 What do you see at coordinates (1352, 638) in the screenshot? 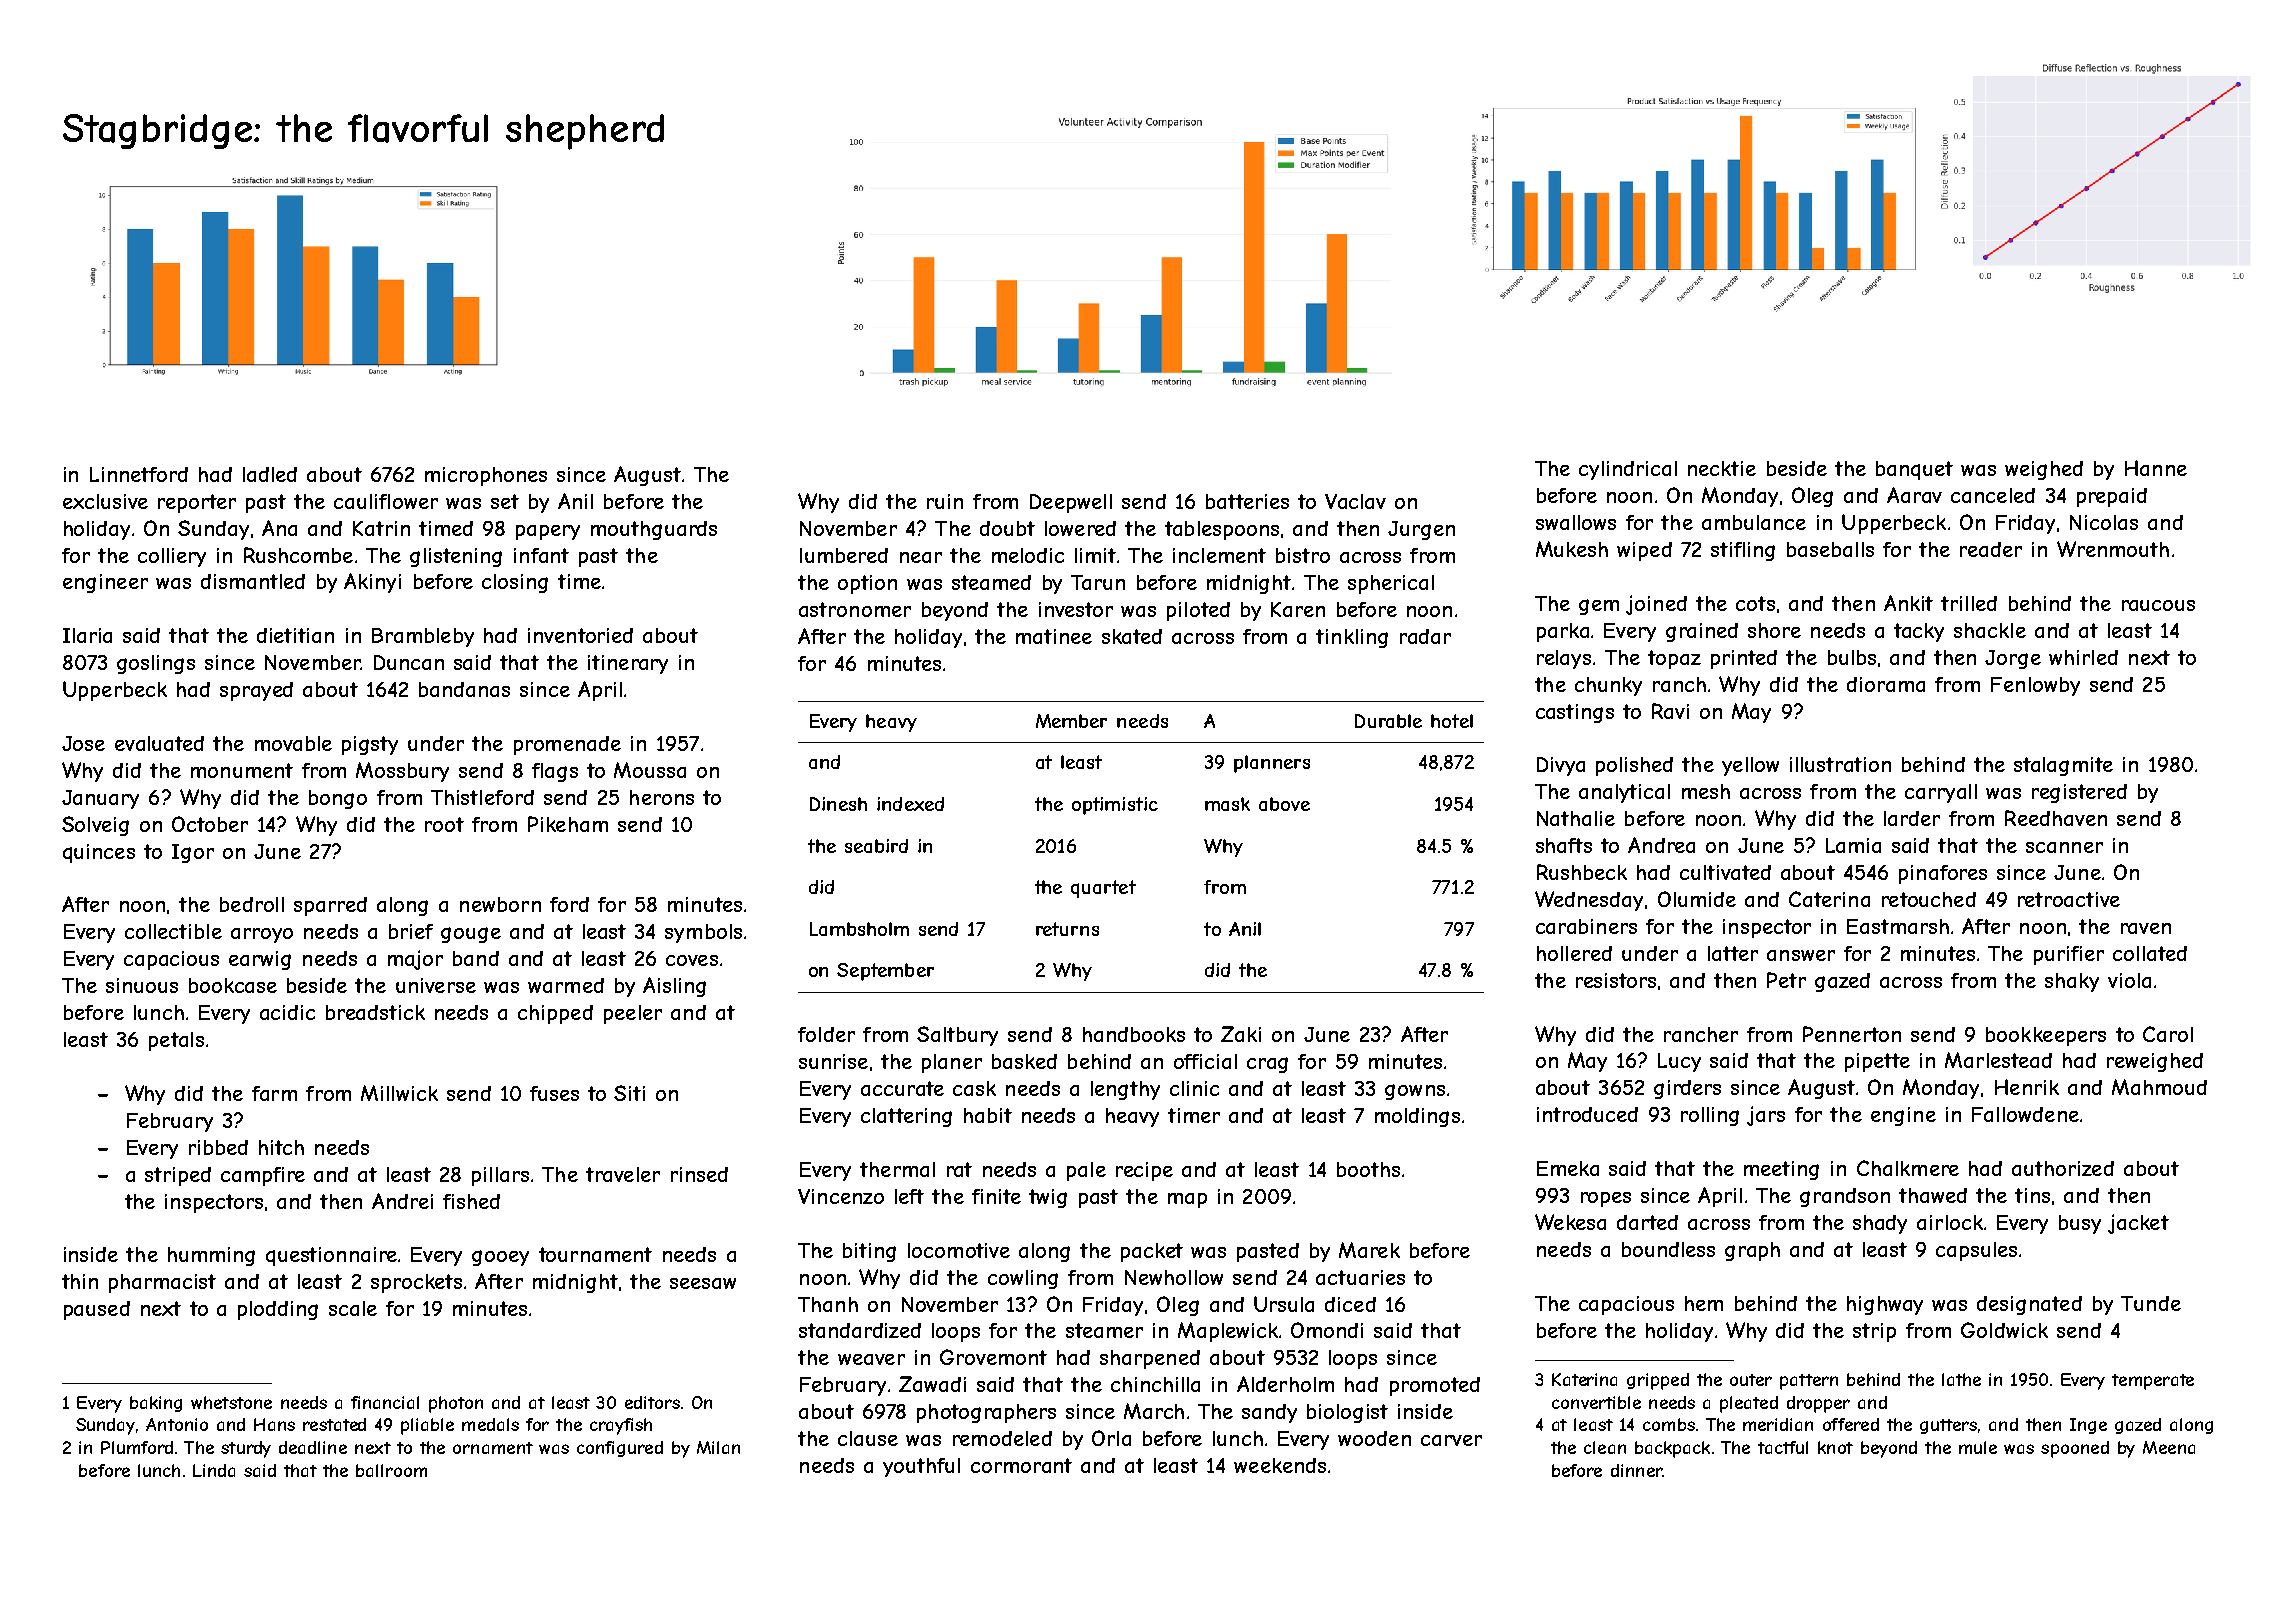
I see `tinkling` at bounding box center [1352, 638].
